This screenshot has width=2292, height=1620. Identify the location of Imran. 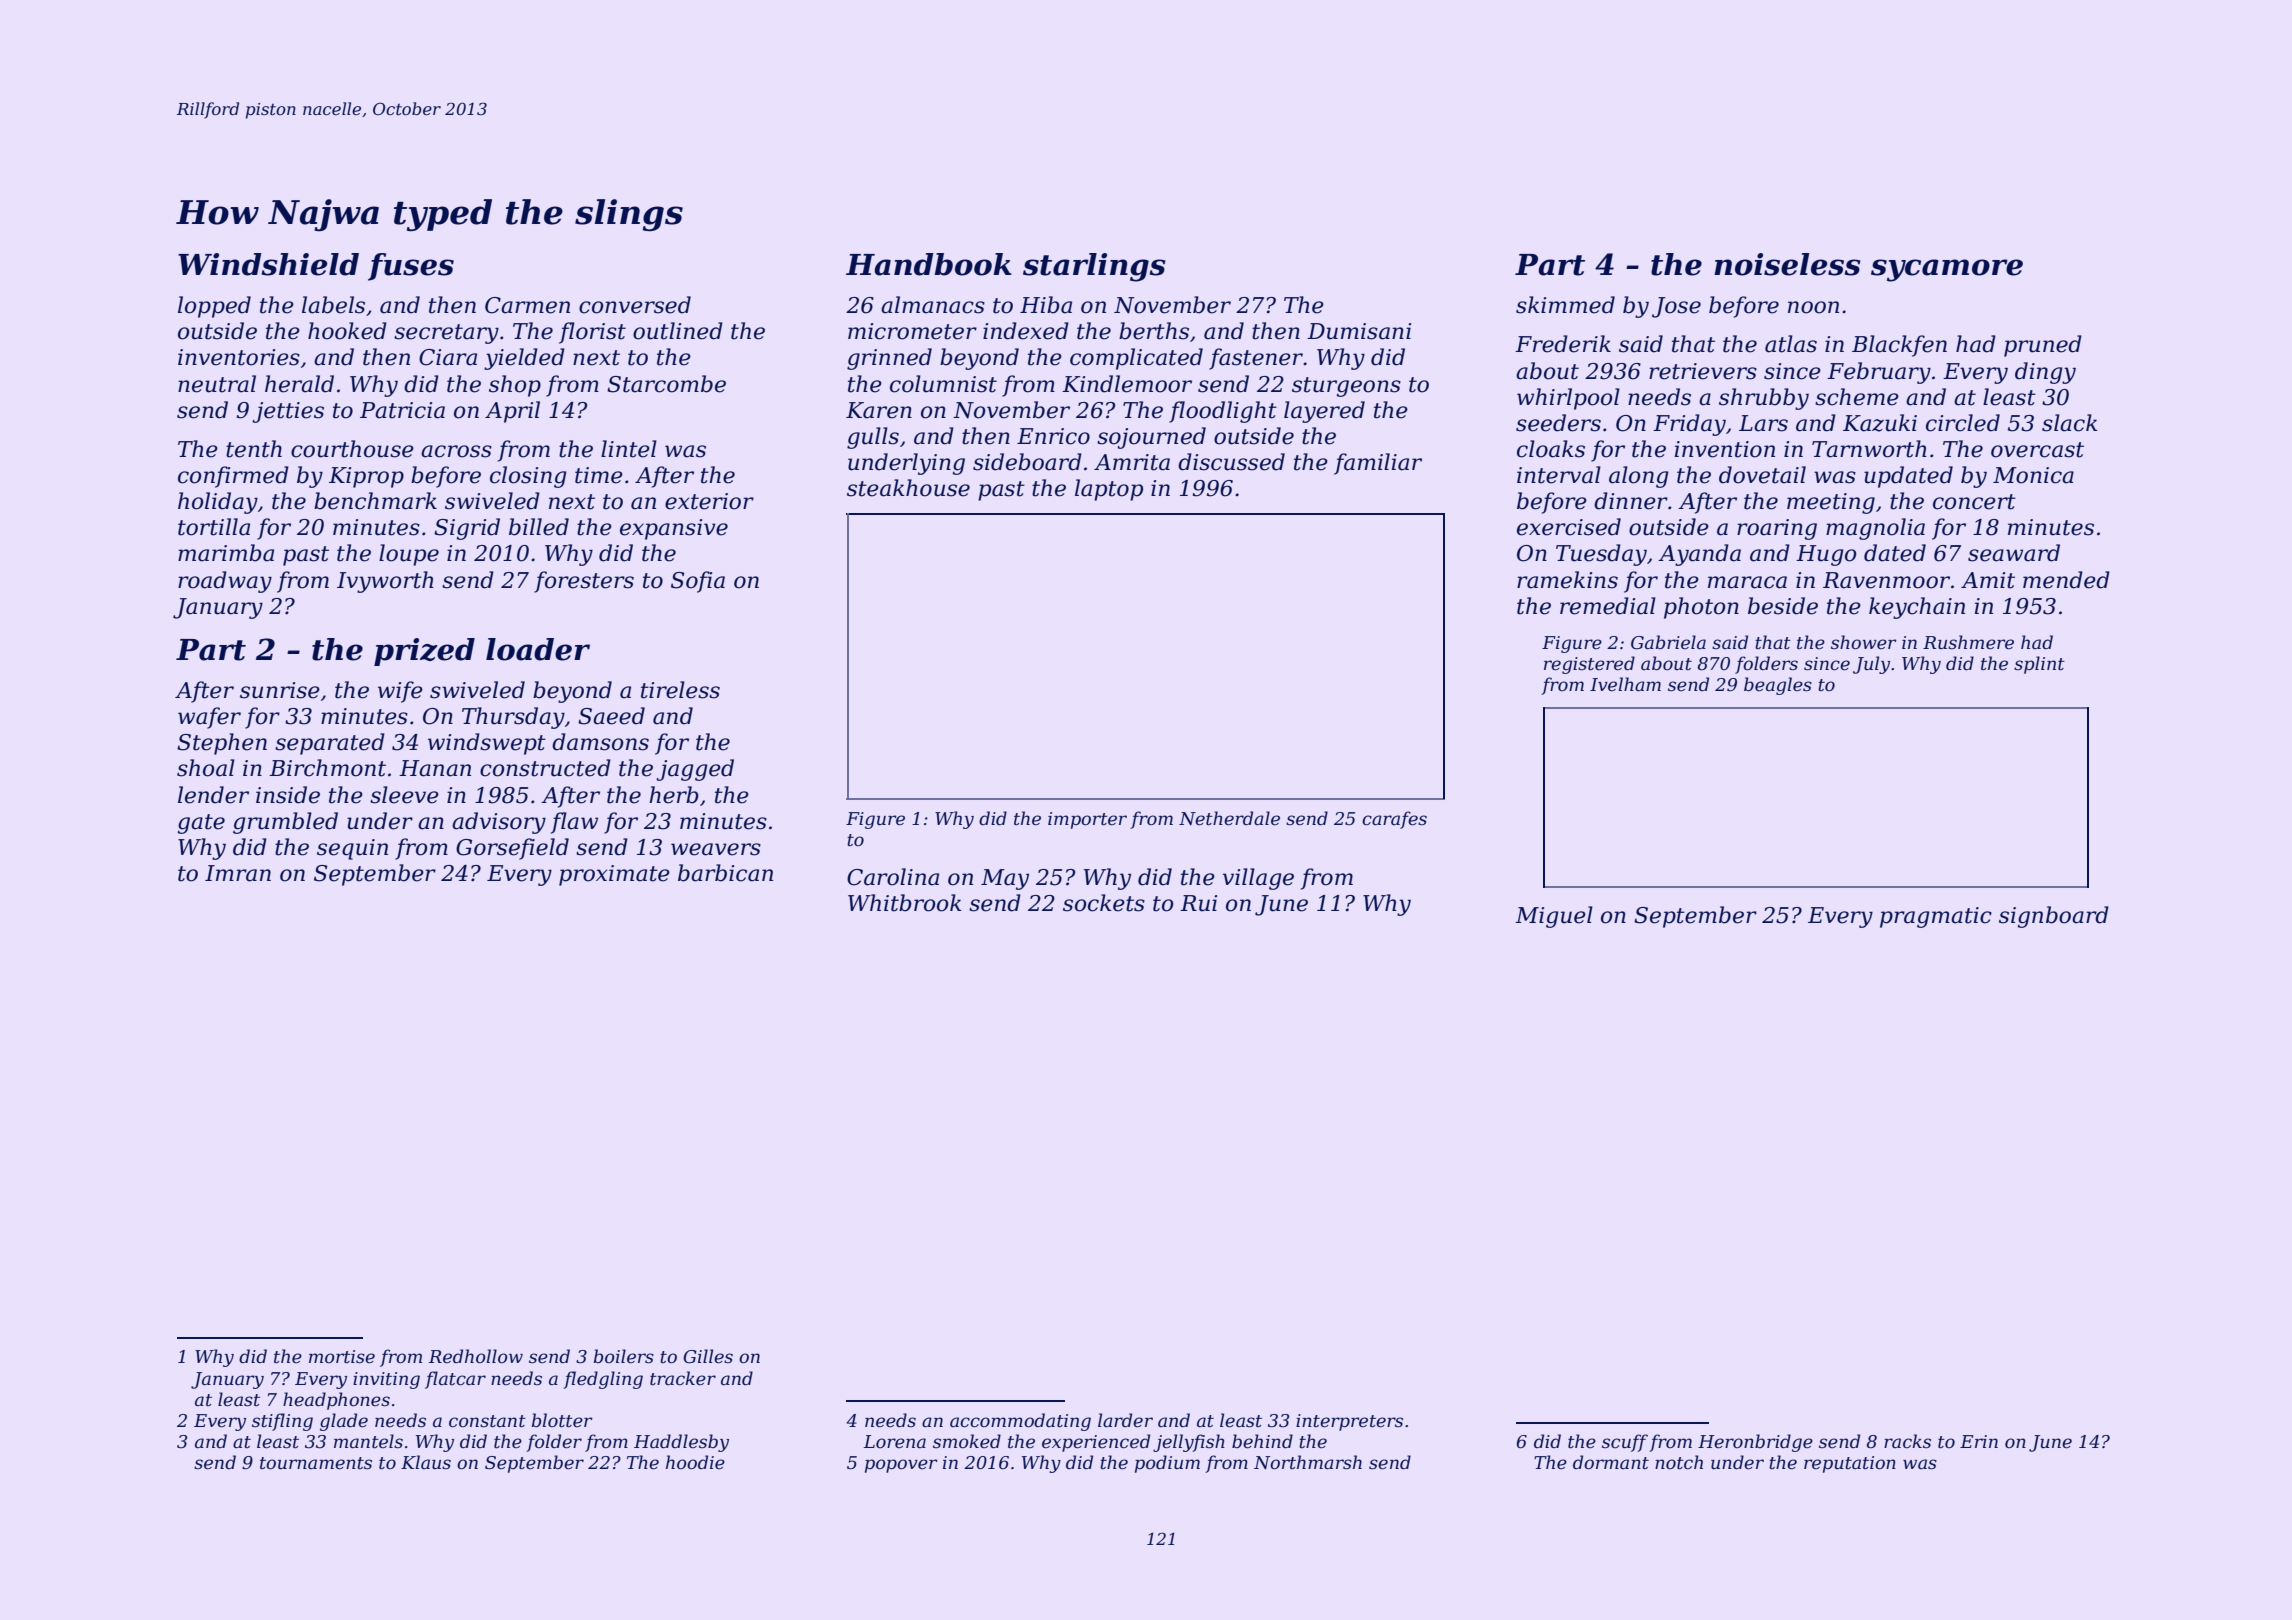
(238, 873).
